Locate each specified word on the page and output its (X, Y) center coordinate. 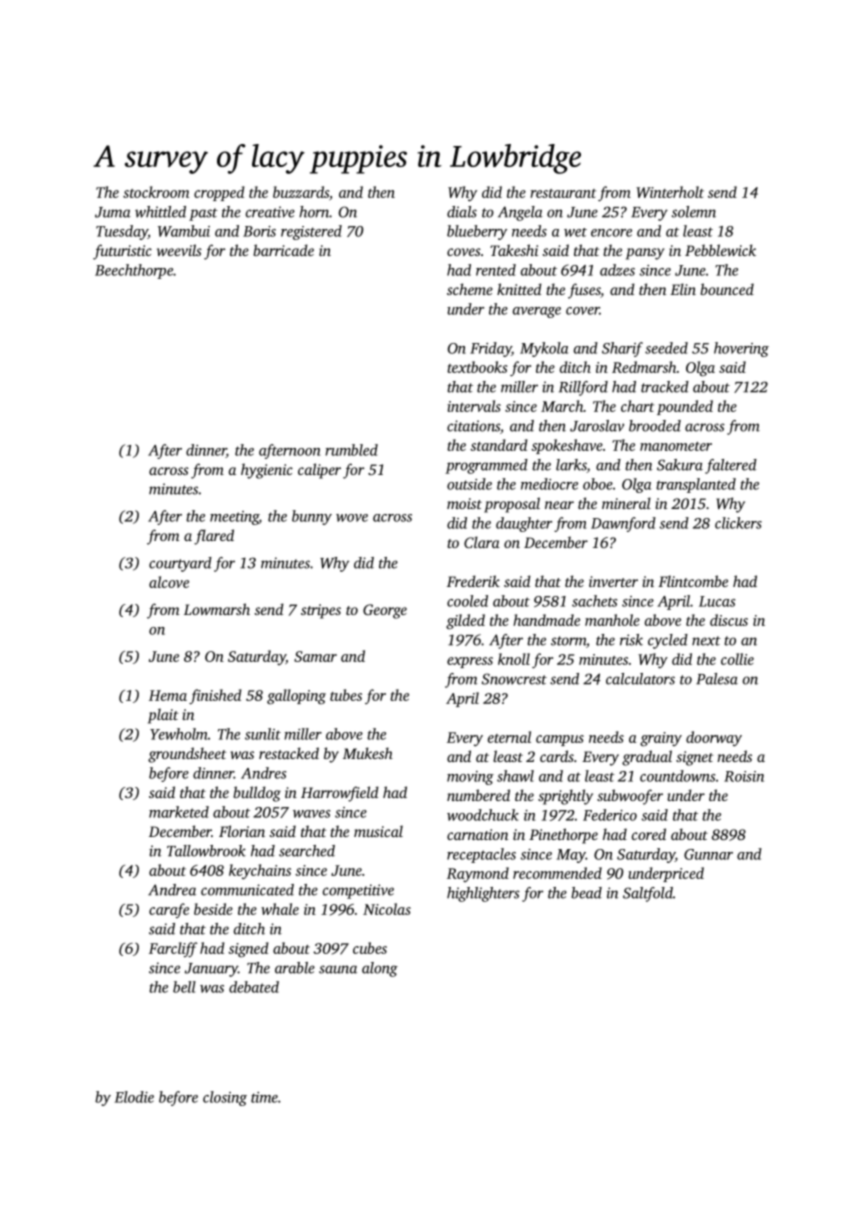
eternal (509, 737)
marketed (179, 812)
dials (462, 212)
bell (184, 987)
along (380, 969)
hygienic (267, 471)
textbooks (477, 367)
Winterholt (670, 192)
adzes (617, 270)
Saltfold (648, 894)
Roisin (744, 776)
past (203, 214)
